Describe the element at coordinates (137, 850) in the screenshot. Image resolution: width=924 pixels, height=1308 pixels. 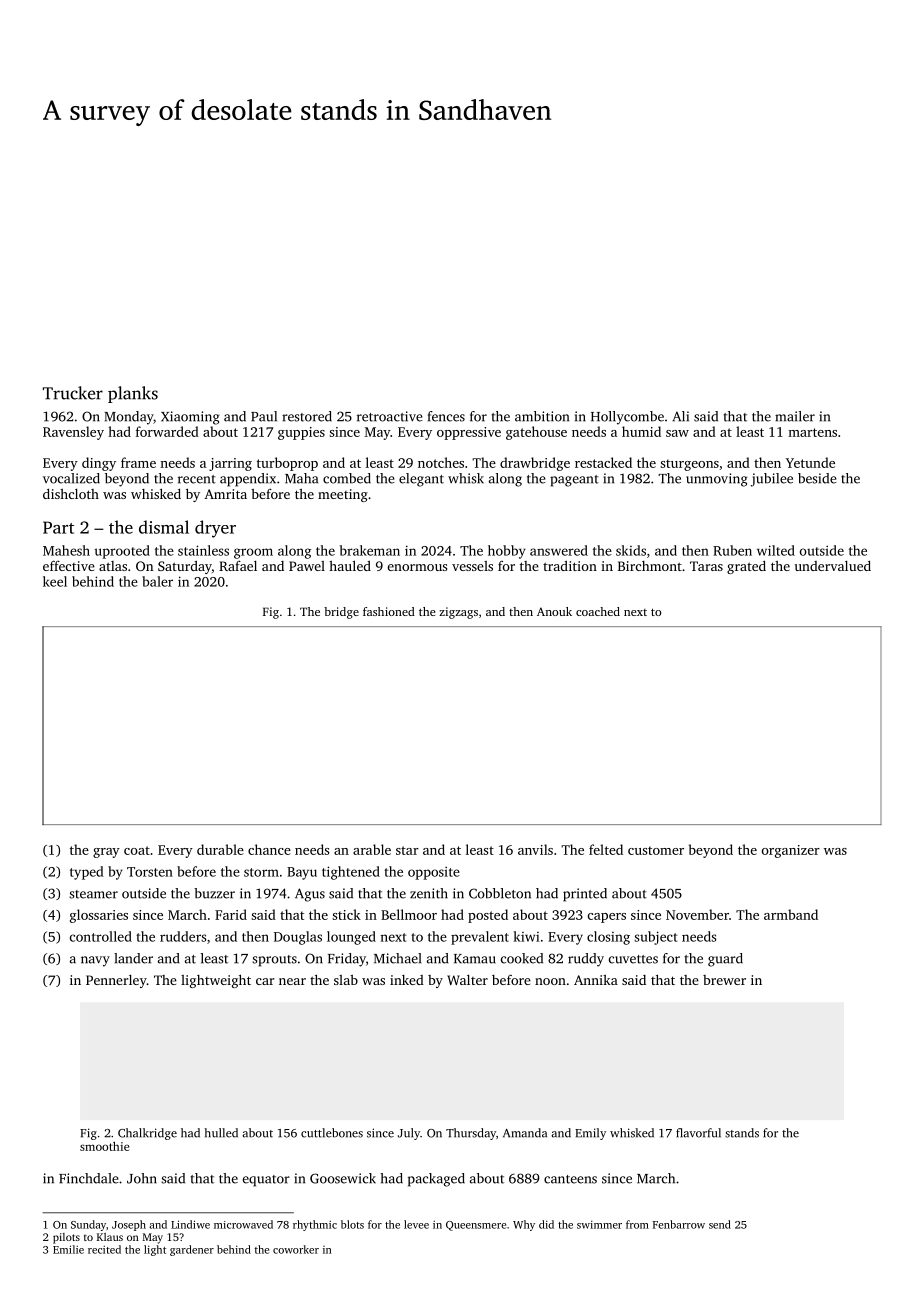
I see `coat` at that location.
